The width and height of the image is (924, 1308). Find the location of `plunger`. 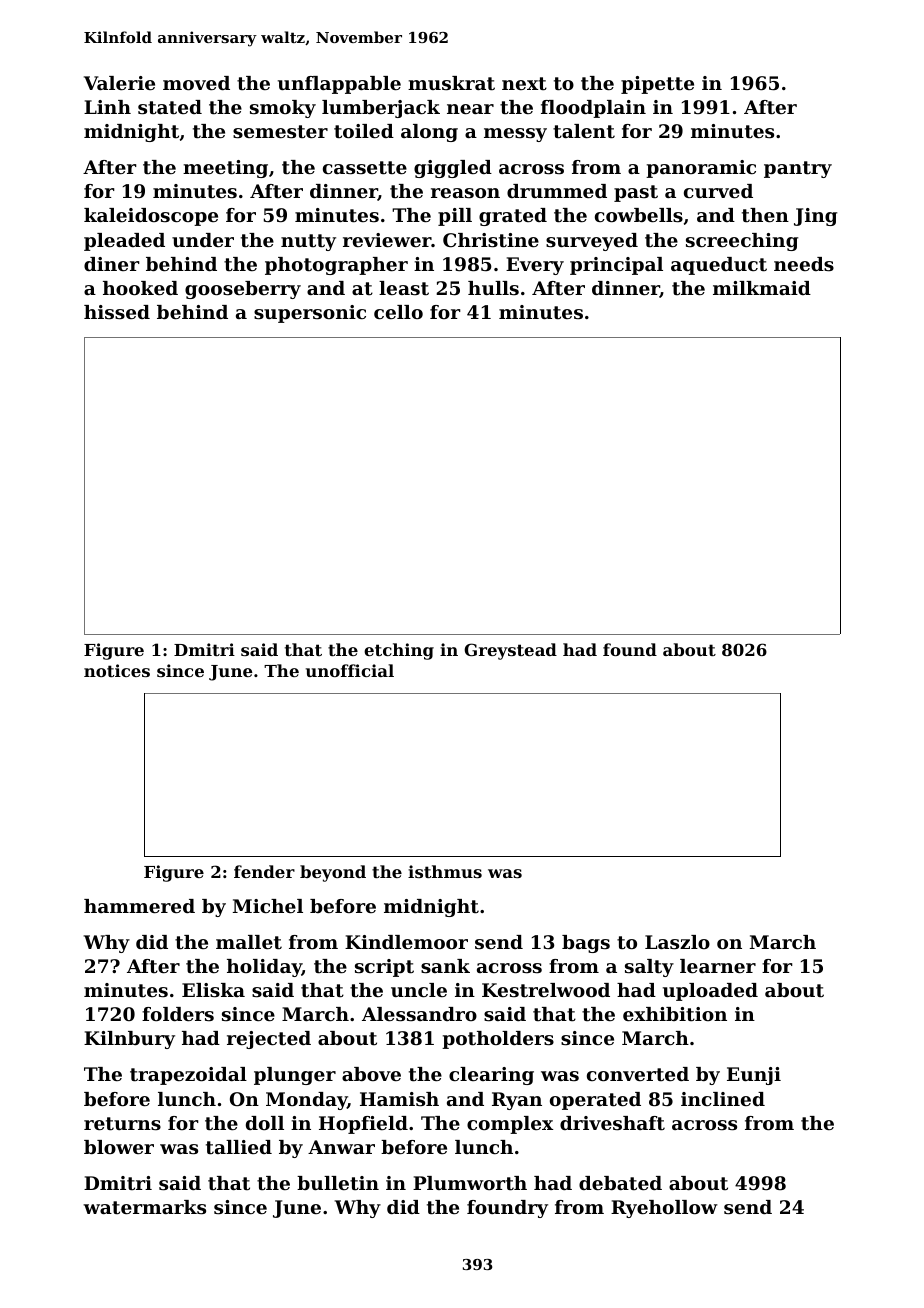

plunger is located at coordinates (295, 1076).
